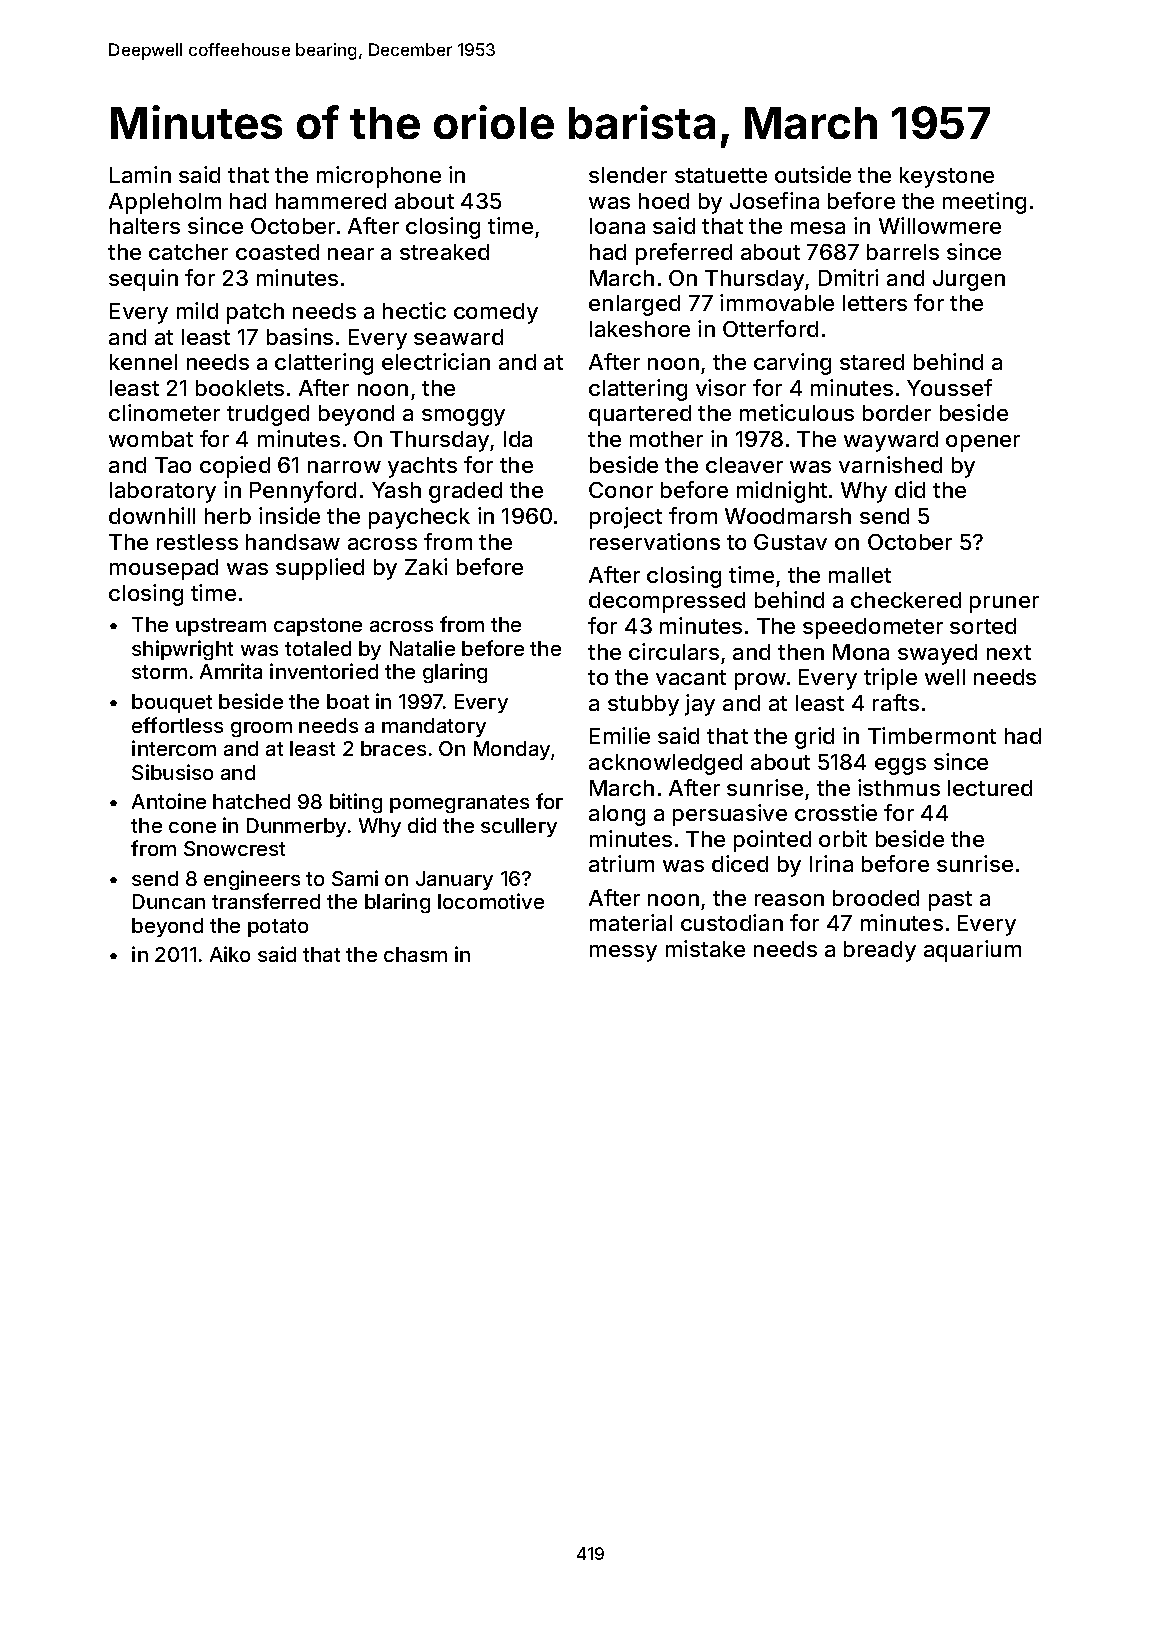 The image size is (1153, 1631). What do you see at coordinates (140, 174) in the document?
I see `Lamin` at bounding box center [140, 174].
